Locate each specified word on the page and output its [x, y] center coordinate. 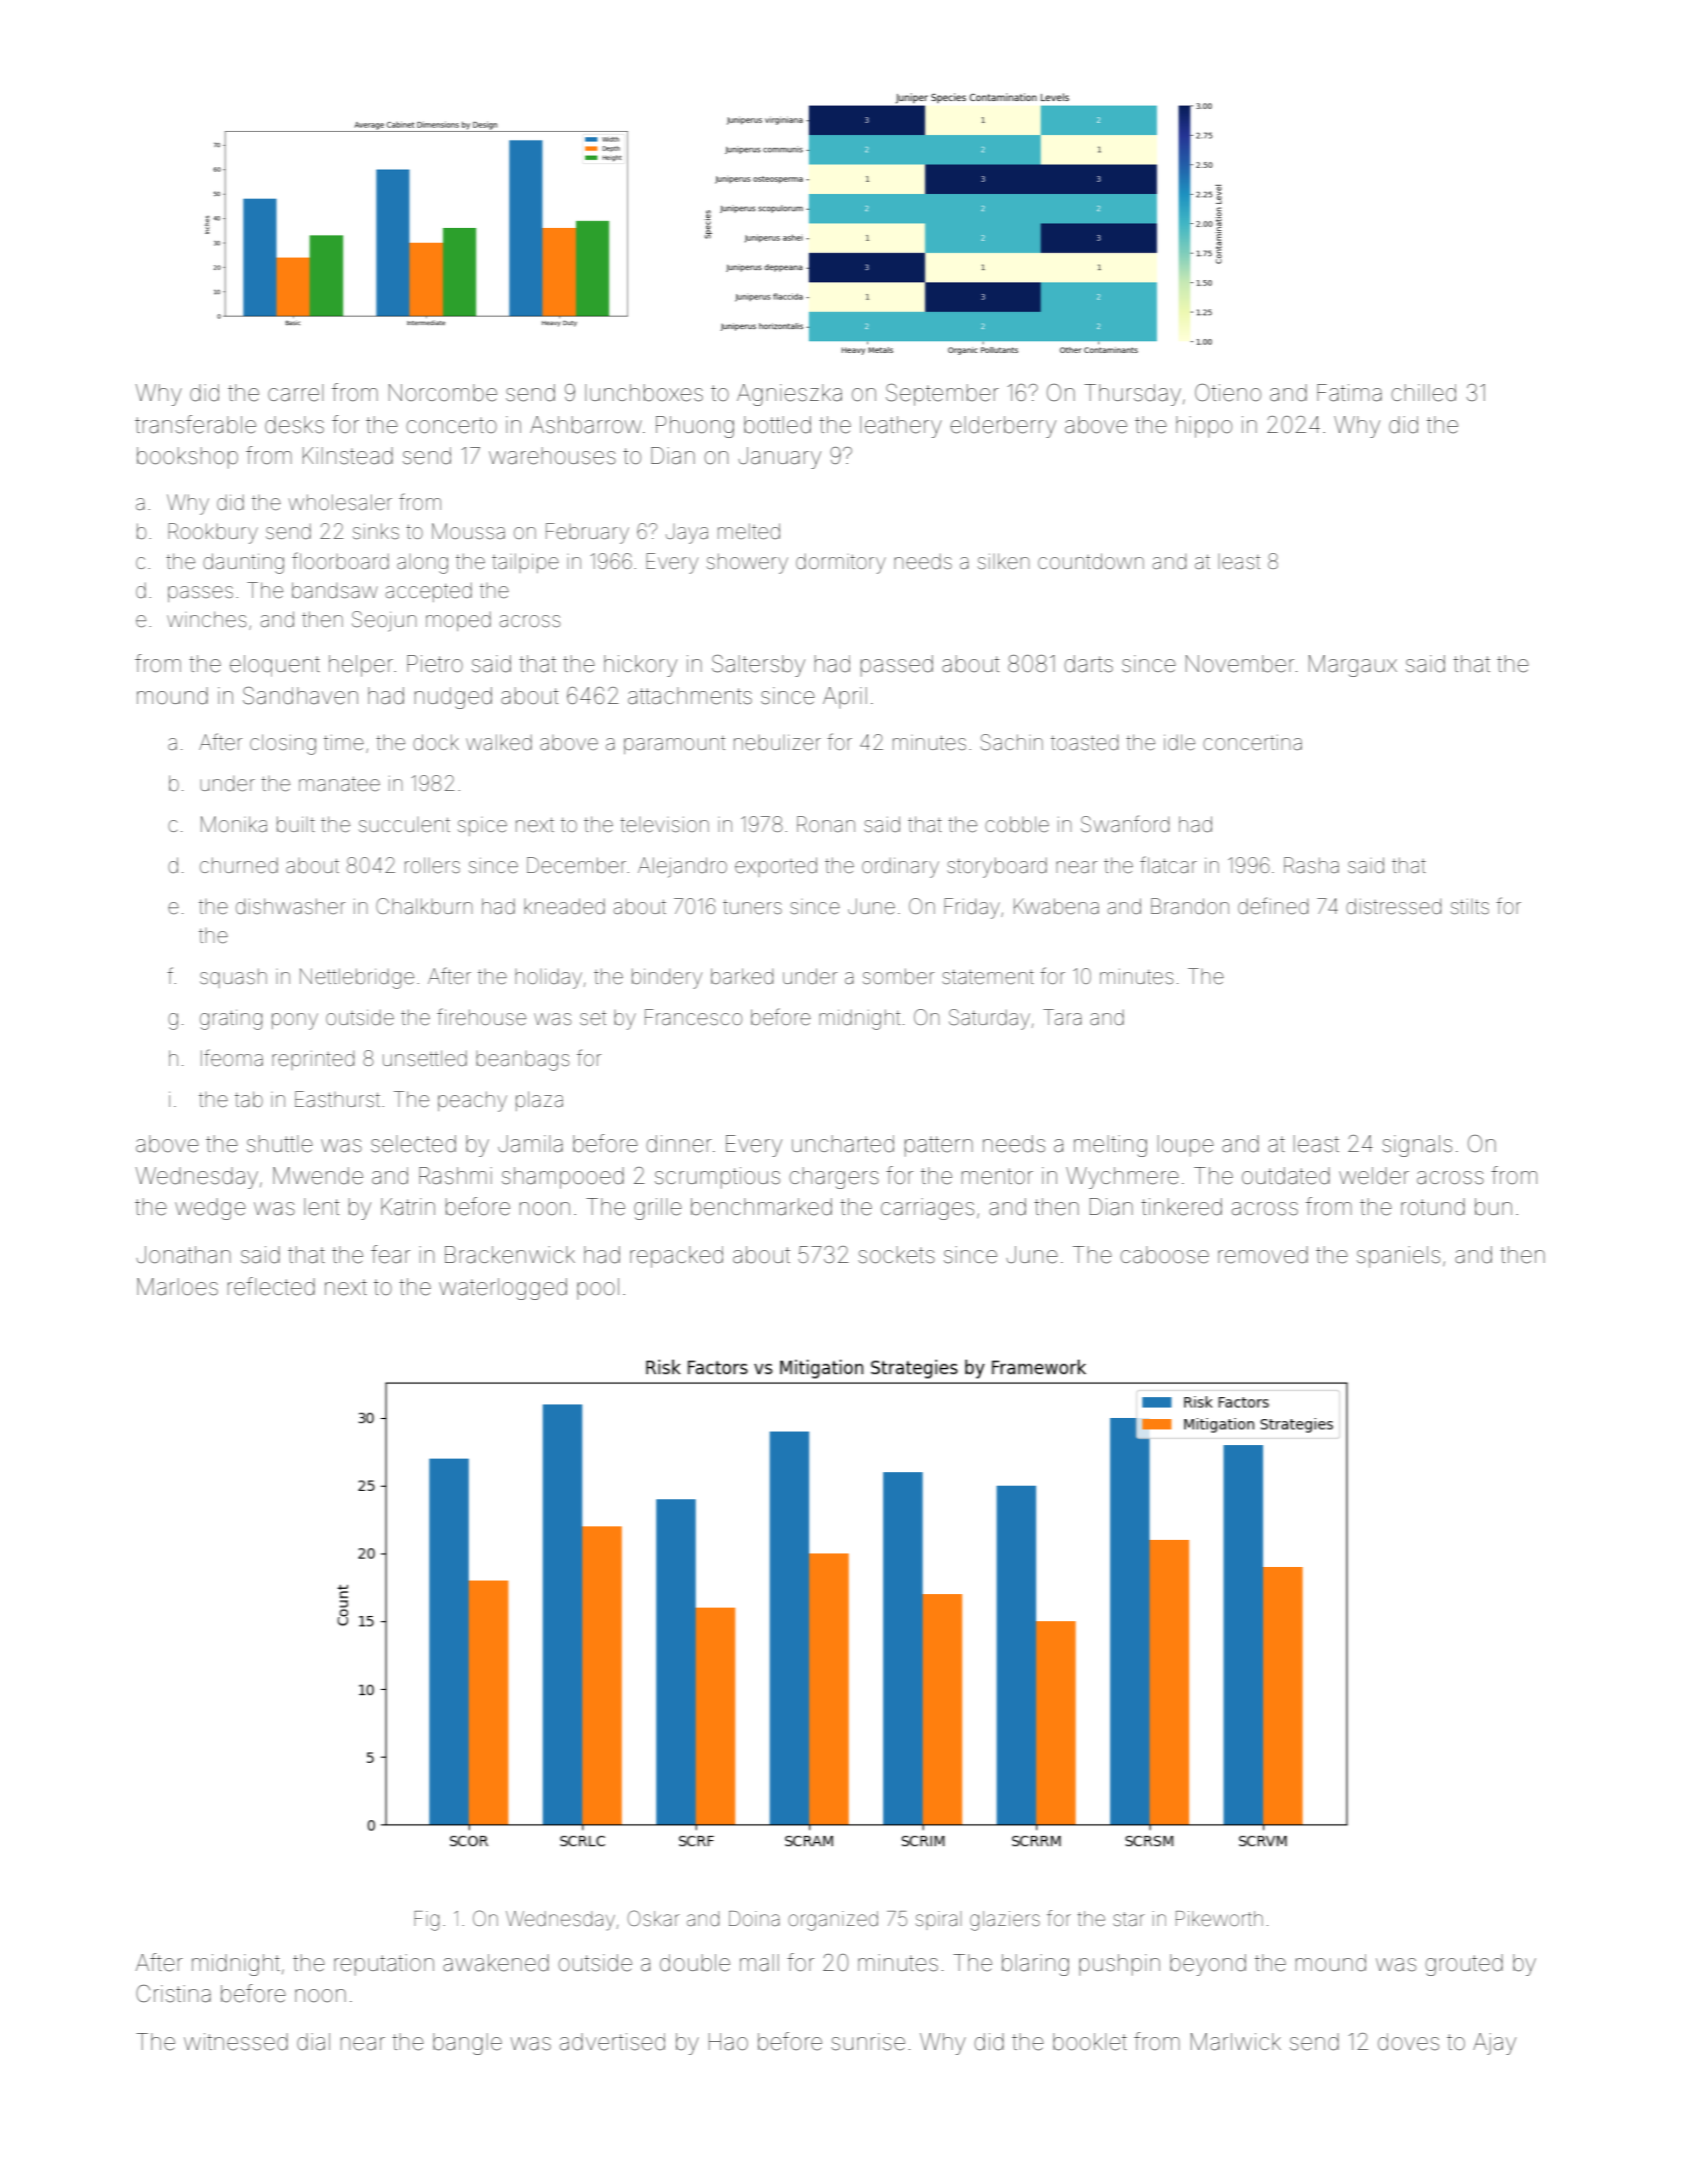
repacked [676, 1257]
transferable [195, 424]
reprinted [313, 1060]
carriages [927, 1209]
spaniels [1398, 1257]
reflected [271, 1286]
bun [1493, 1207]
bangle [467, 2044]
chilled [1423, 393]
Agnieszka [789, 395]
